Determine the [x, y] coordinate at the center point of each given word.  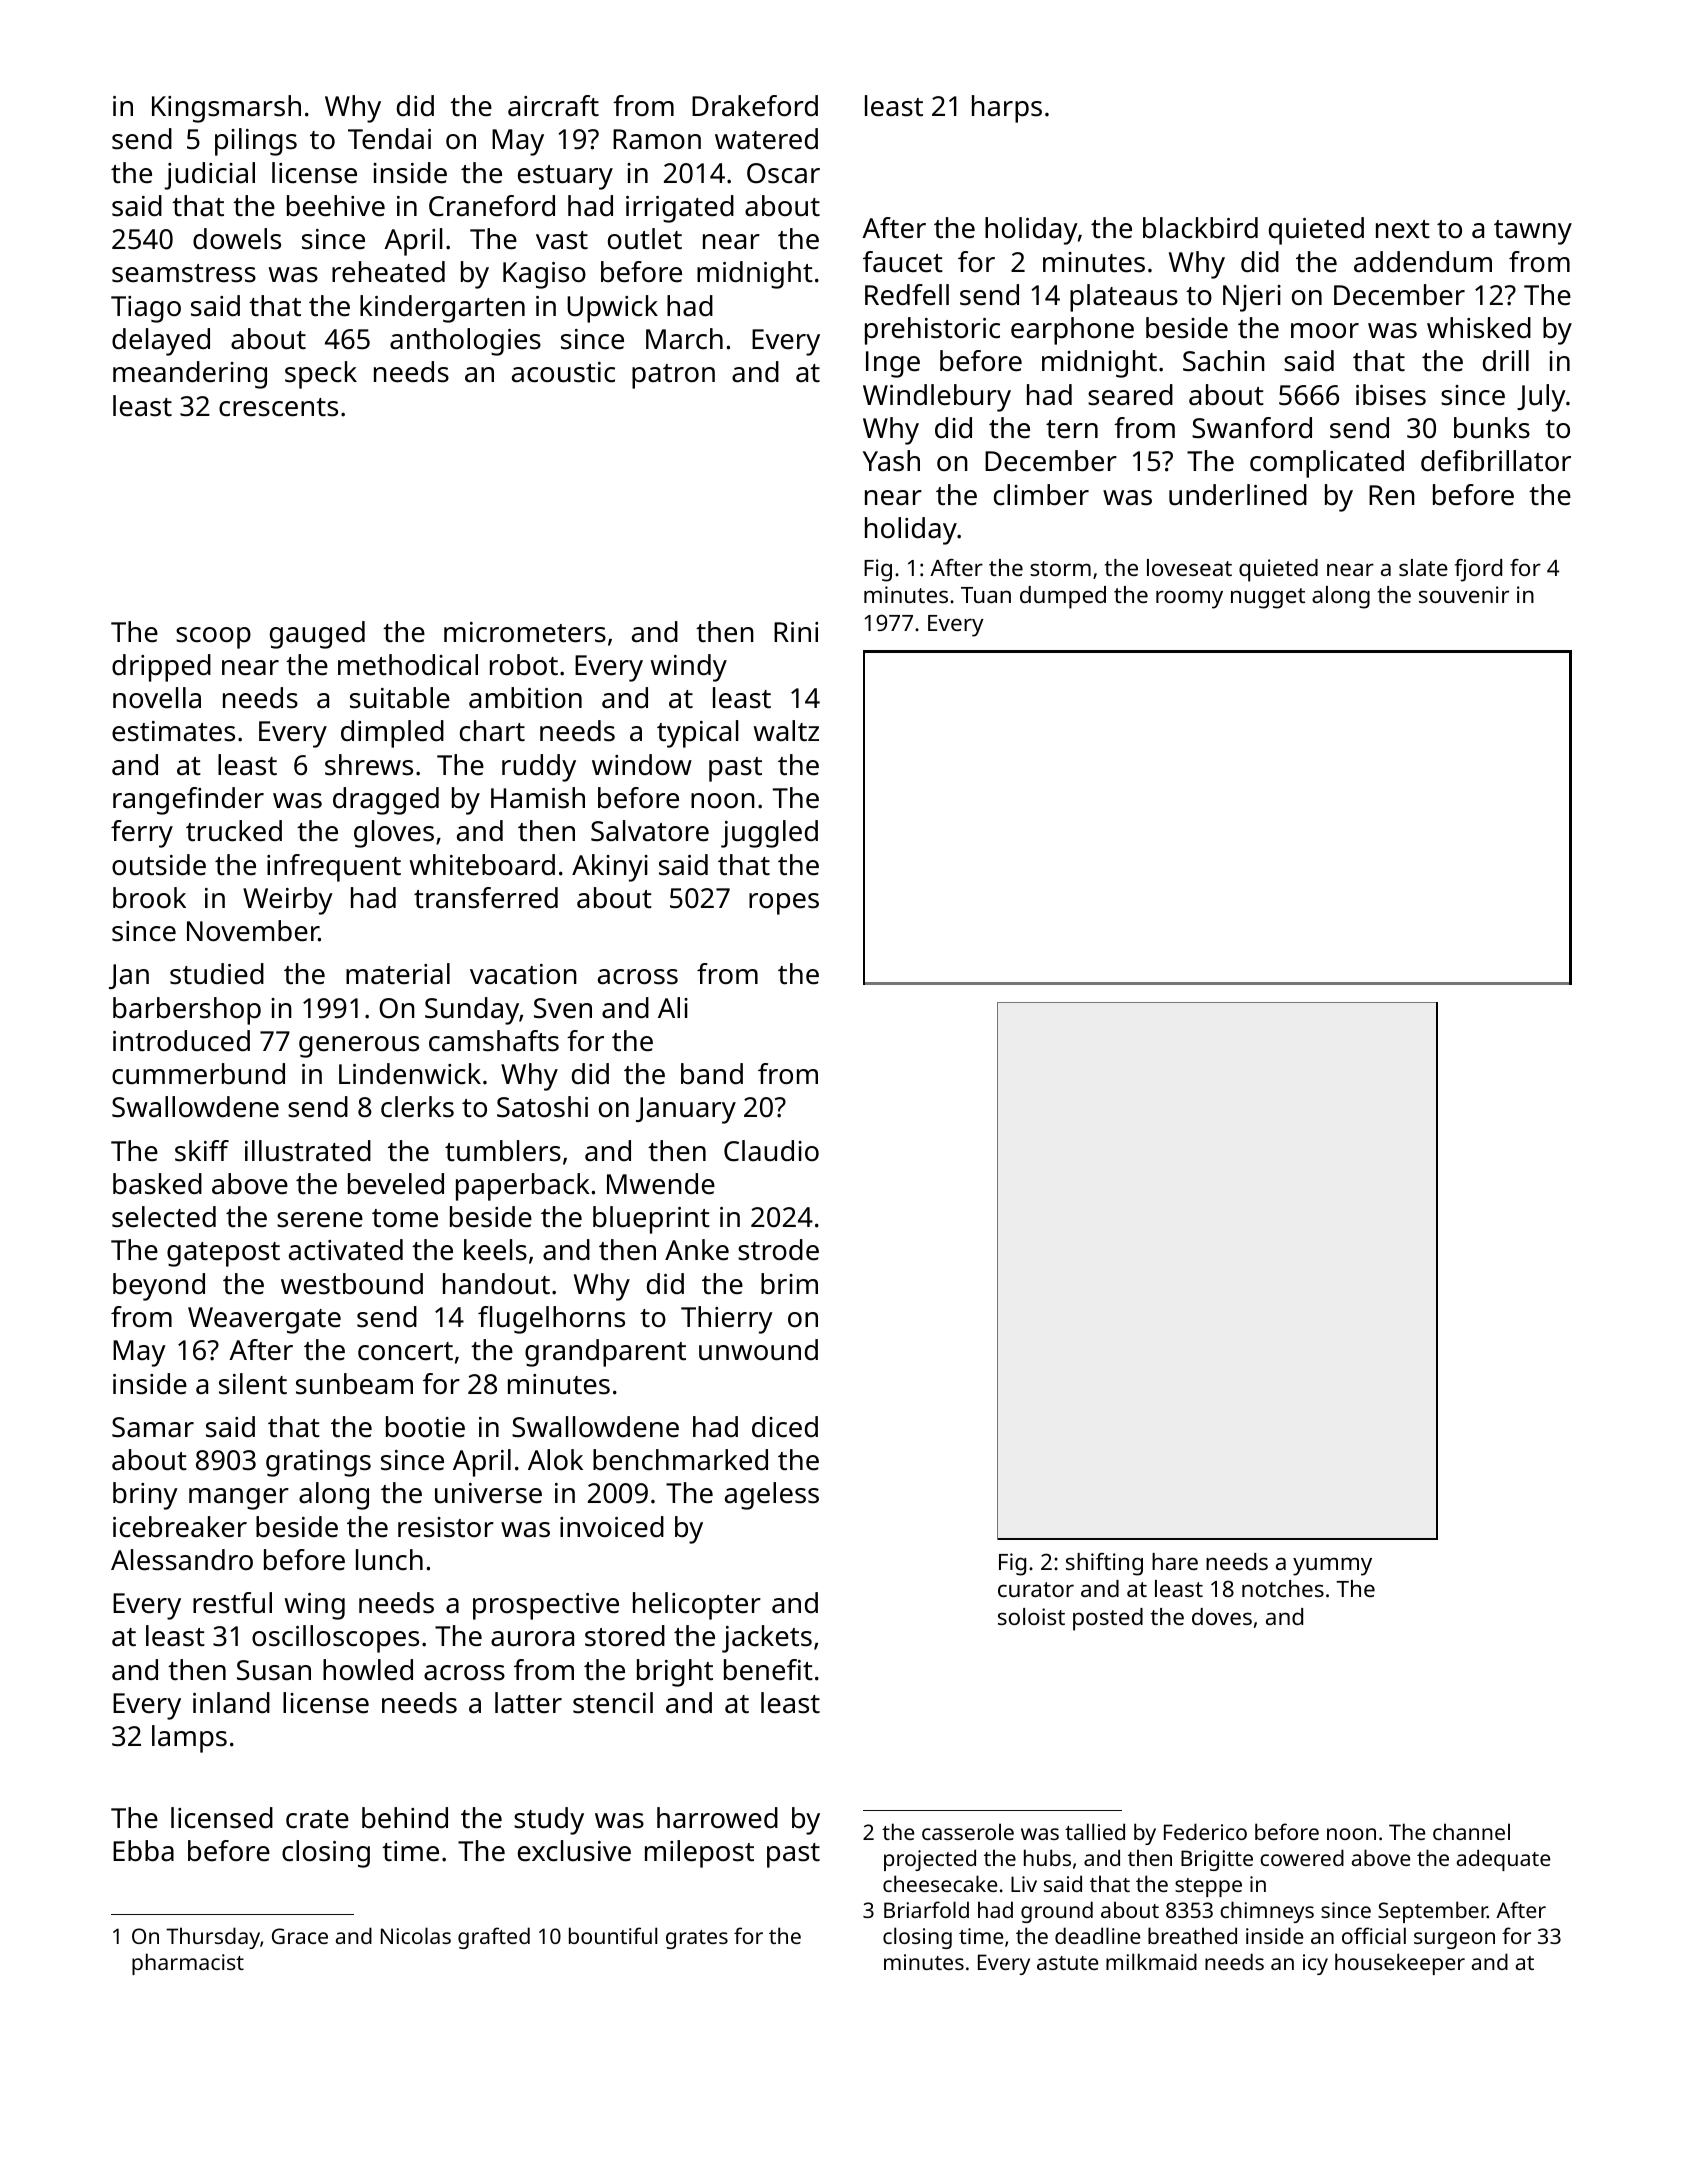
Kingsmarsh [226, 109]
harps [1007, 109]
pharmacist [188, 1964]
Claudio [771, 1151]
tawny [1533, 232]
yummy [1332, 1566]
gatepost [223, 1254]
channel [1471, 1831]
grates [697, 1939]
